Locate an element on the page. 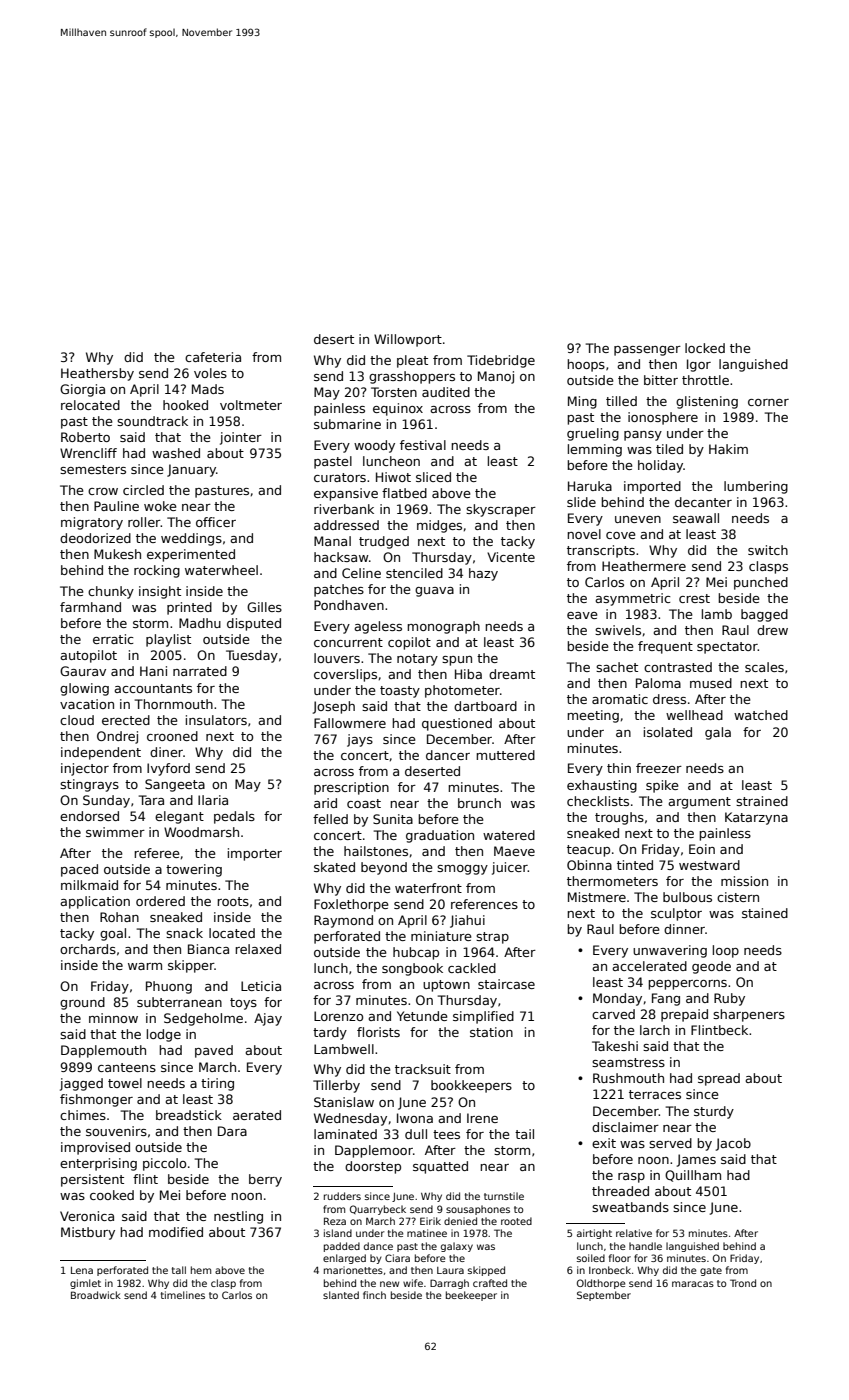 The width and height of the page is (849, 1400). enlarged is located at coordinates (344, 1259).
